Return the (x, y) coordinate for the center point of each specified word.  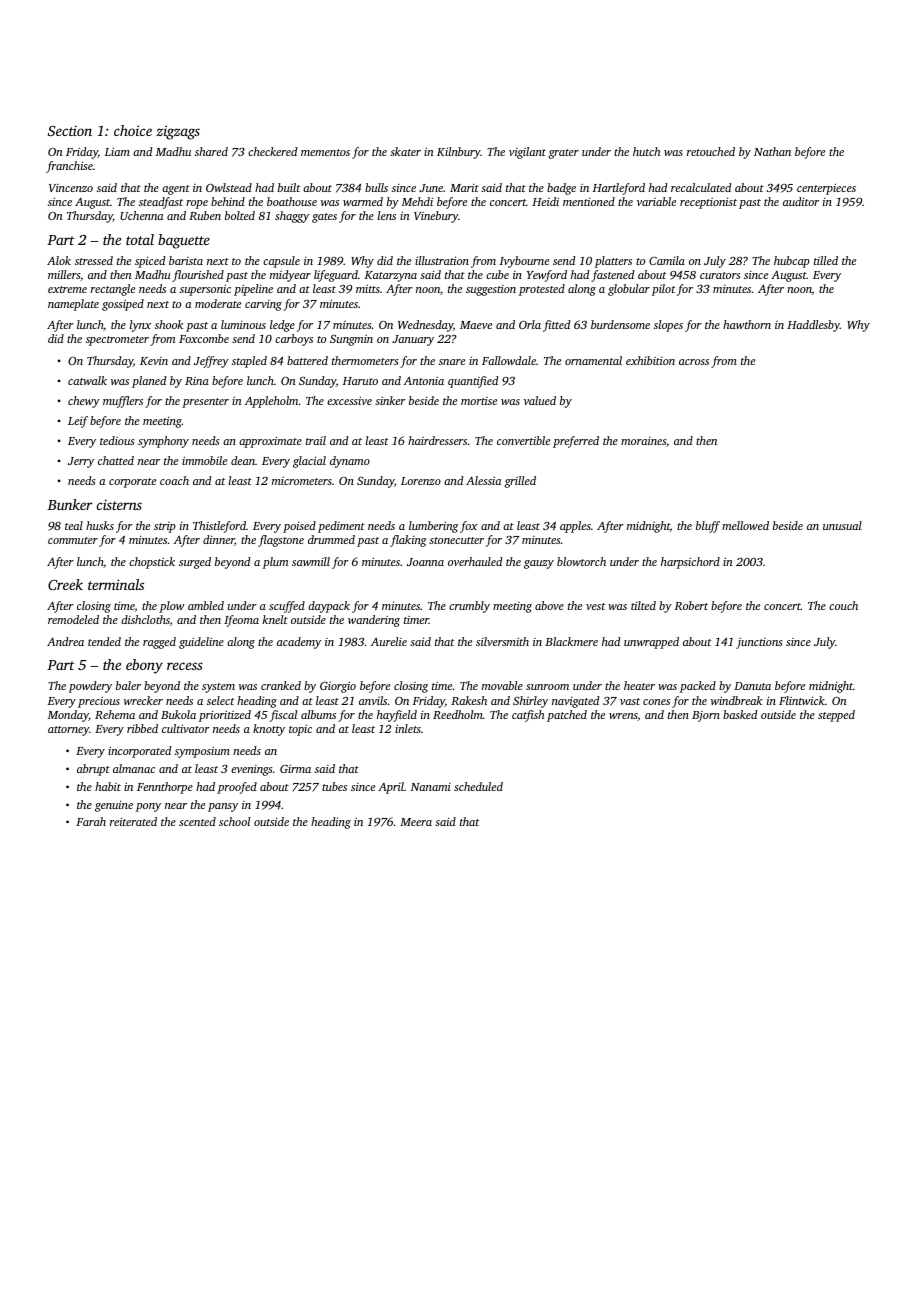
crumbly (469, 607)
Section (70, 130)
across (694, 362)
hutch (646, 151)
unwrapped (651, 643)
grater (564, 154)
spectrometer (117, 341)
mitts (368, 288)
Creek (65, 584)
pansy (223, 807)
